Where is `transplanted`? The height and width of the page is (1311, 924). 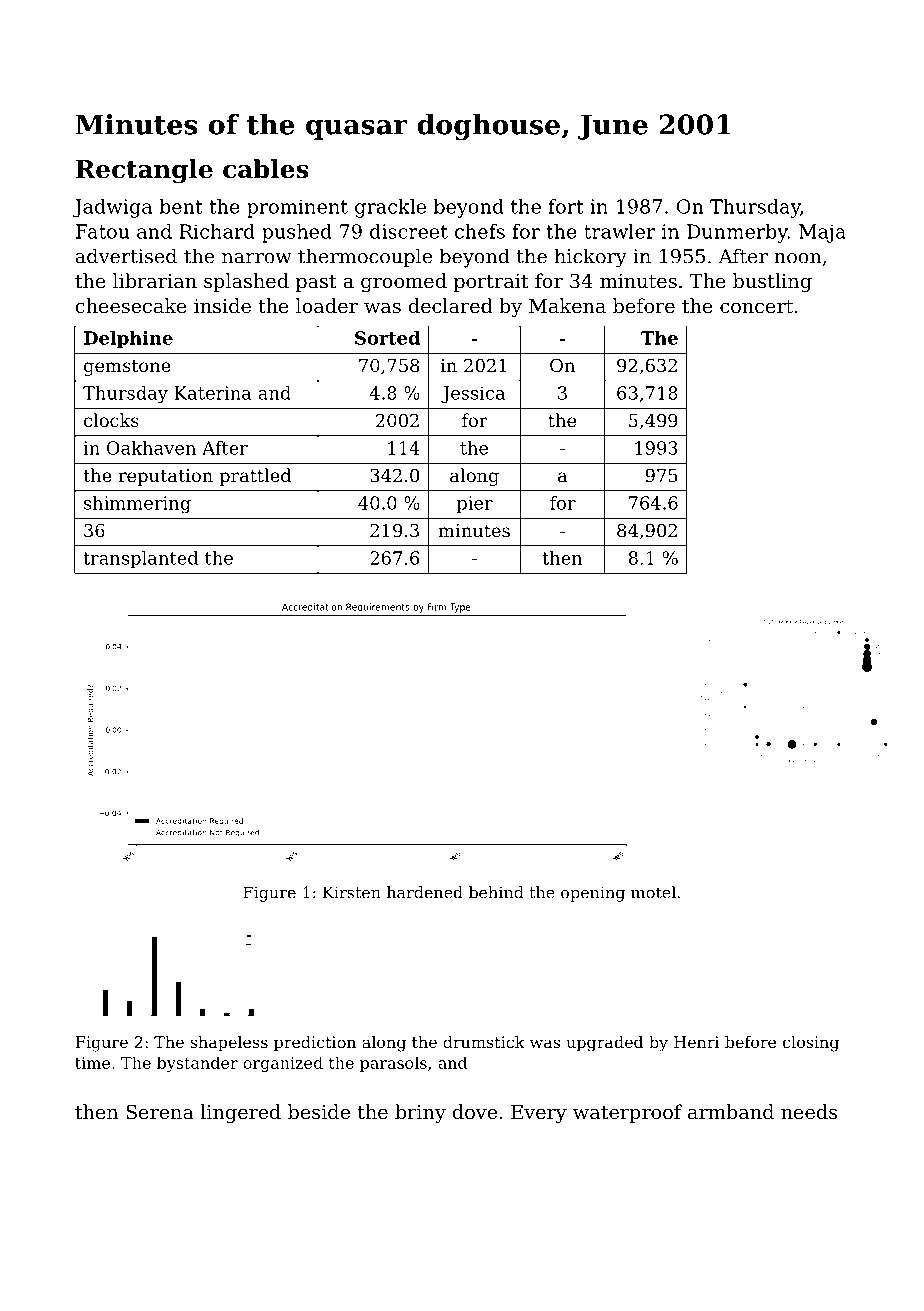 transplanted is located at coordinates (140, 559).
